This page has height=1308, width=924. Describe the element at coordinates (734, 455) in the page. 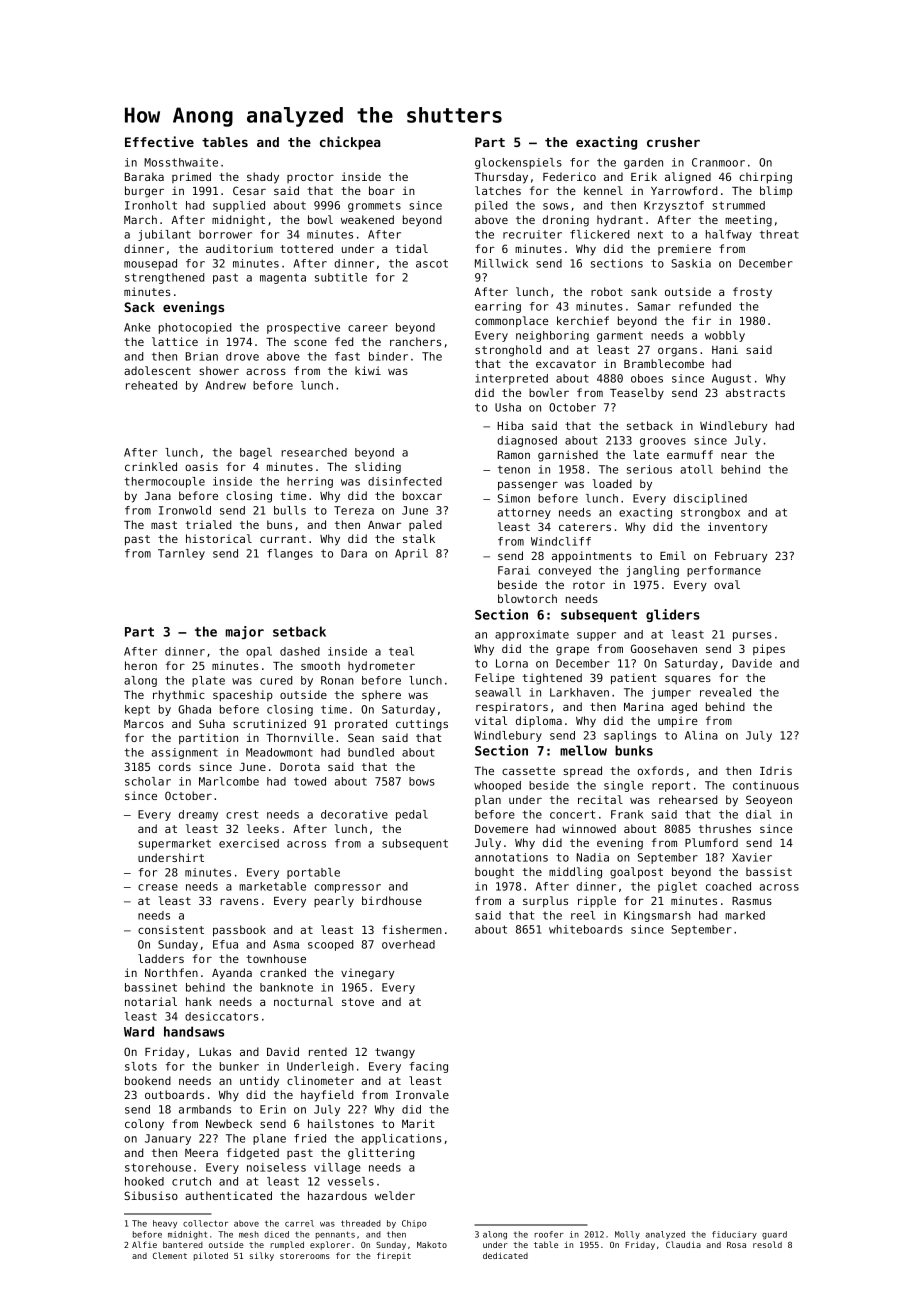

I see `near` at that location.
